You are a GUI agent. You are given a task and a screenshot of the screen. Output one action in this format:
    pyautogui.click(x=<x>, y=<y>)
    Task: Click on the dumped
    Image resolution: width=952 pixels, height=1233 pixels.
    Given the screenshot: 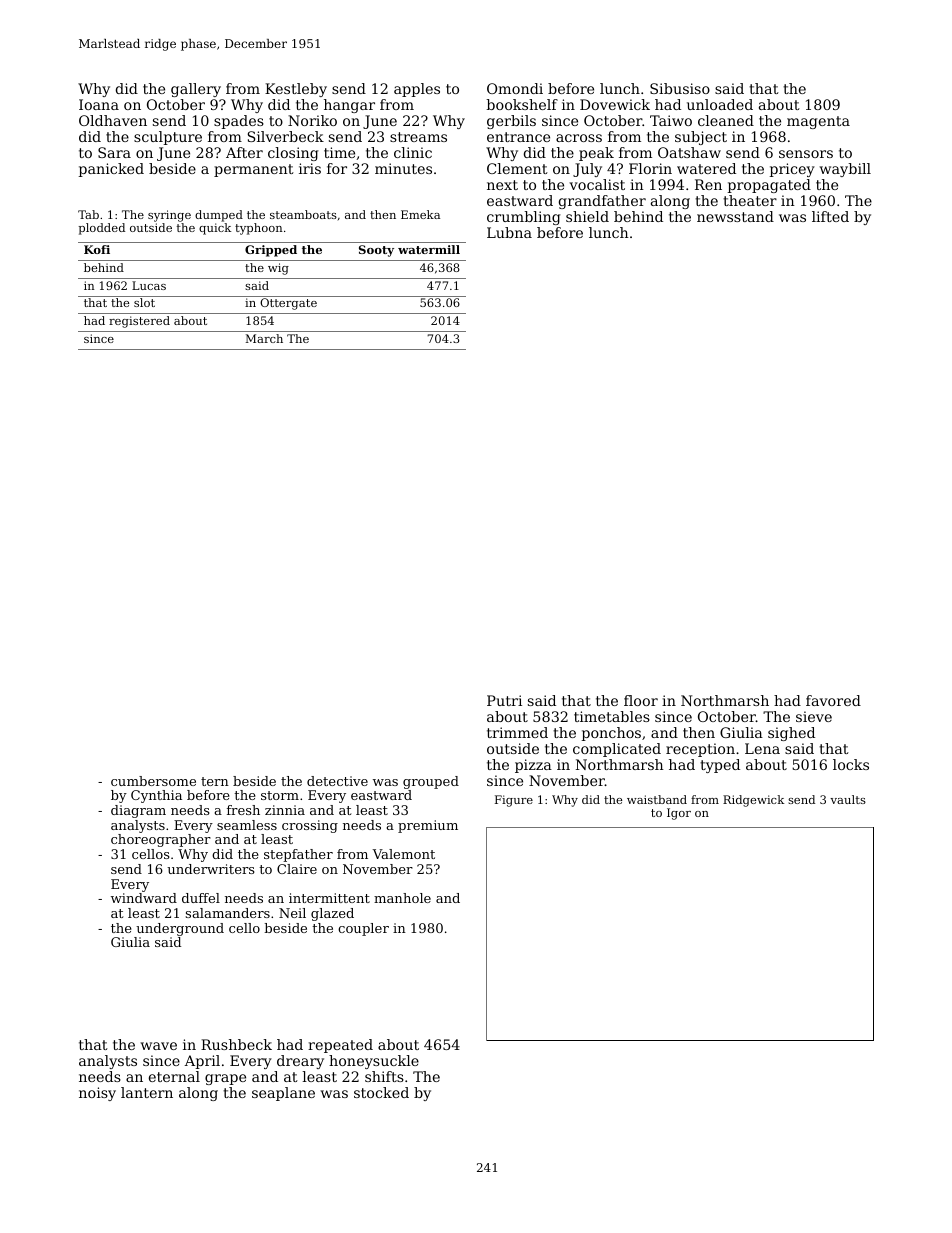 What is the action you would take?
    pyautogui.click(x=219, y=216)
